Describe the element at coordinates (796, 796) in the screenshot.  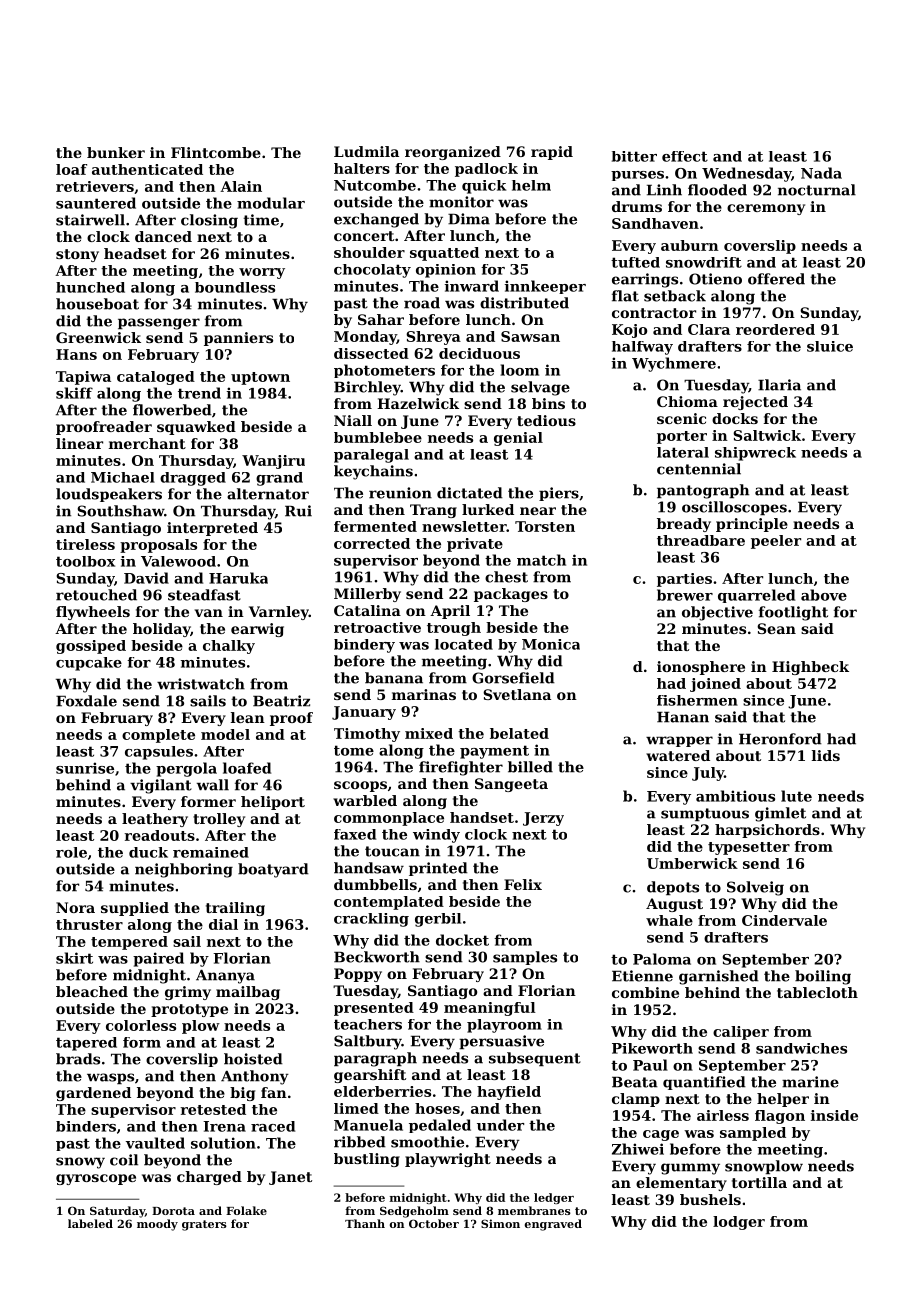
I see `lute` at that location.
